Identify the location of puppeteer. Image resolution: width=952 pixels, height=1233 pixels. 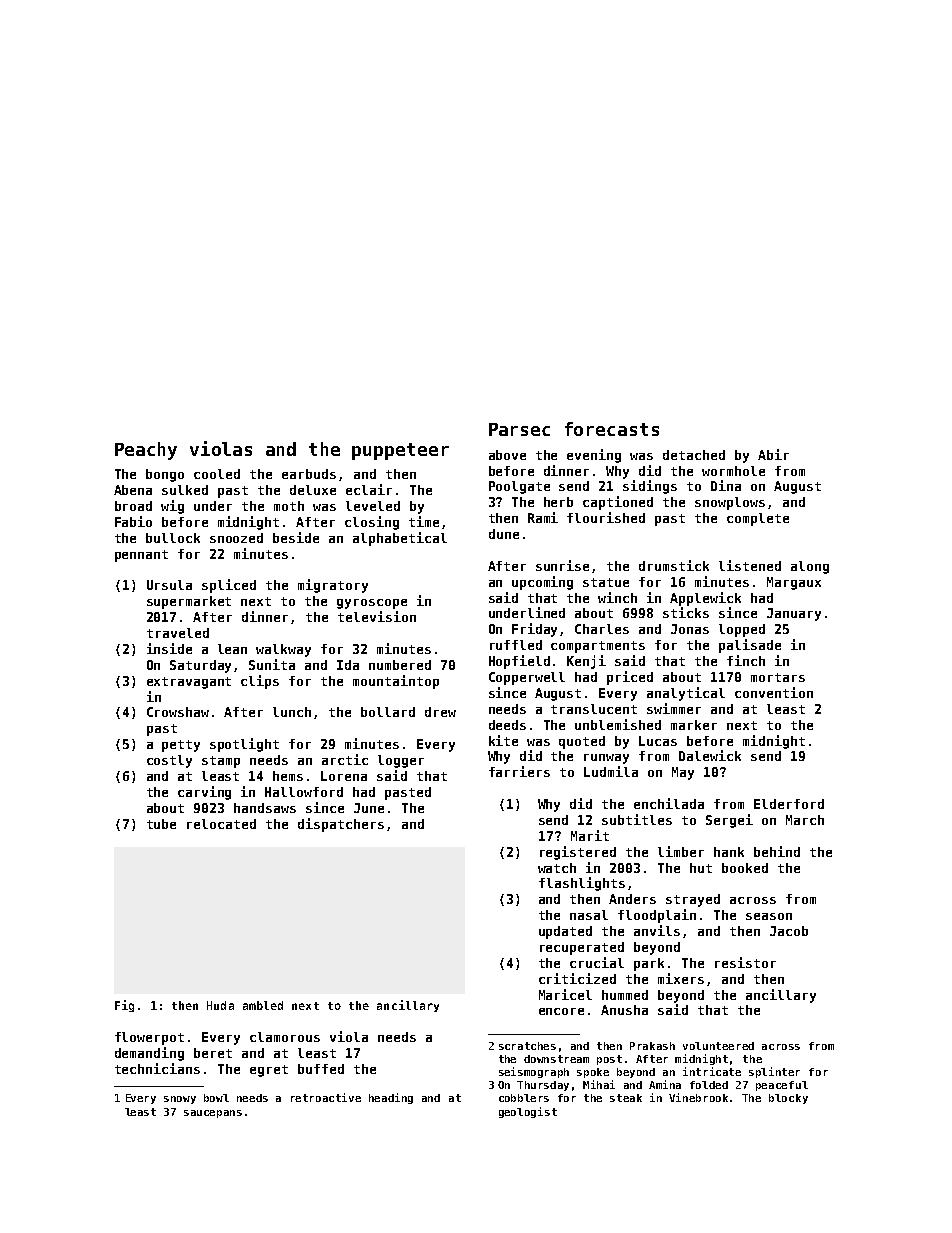
(400, 451).
